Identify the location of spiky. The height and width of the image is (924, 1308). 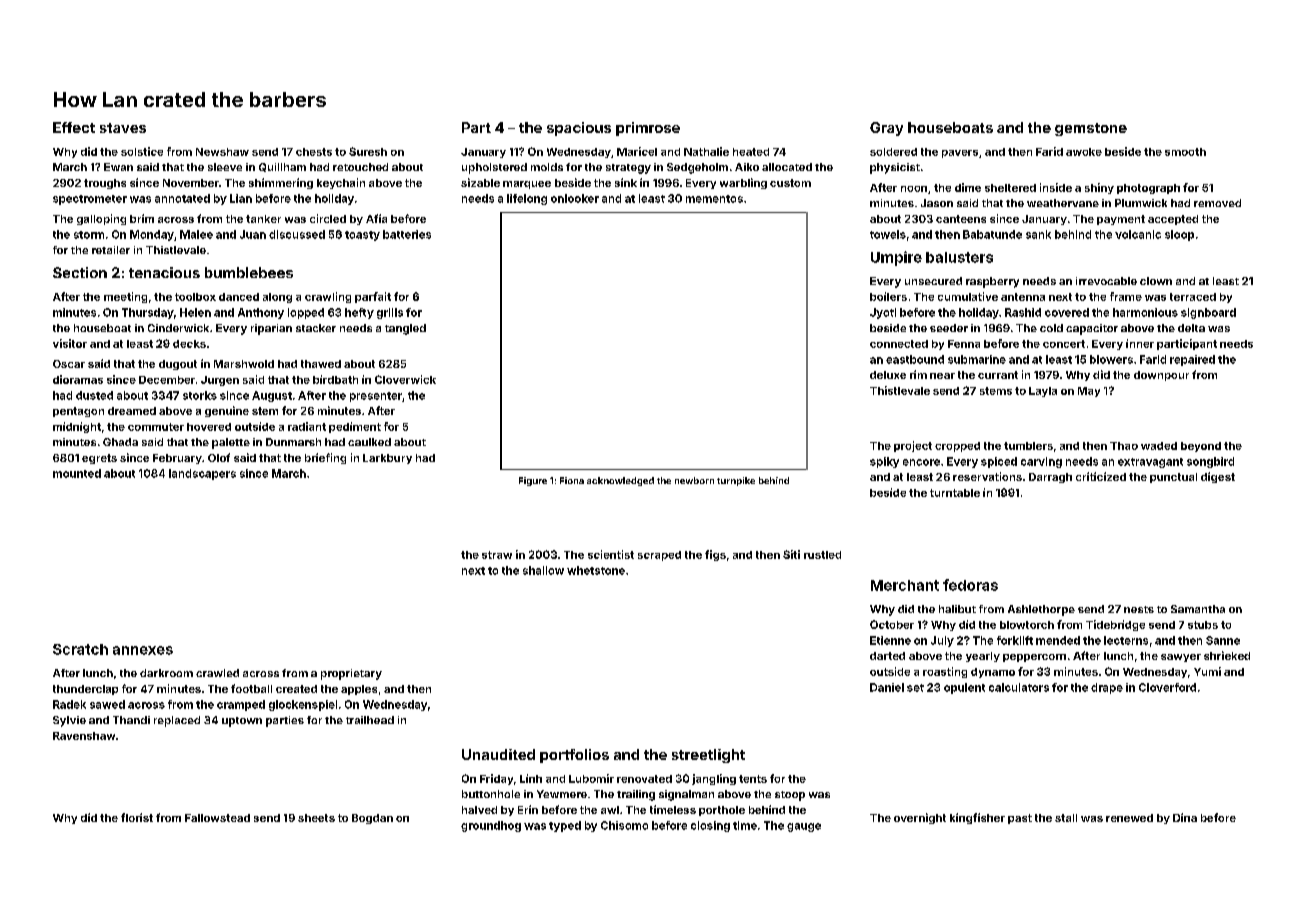
(884, 462).
